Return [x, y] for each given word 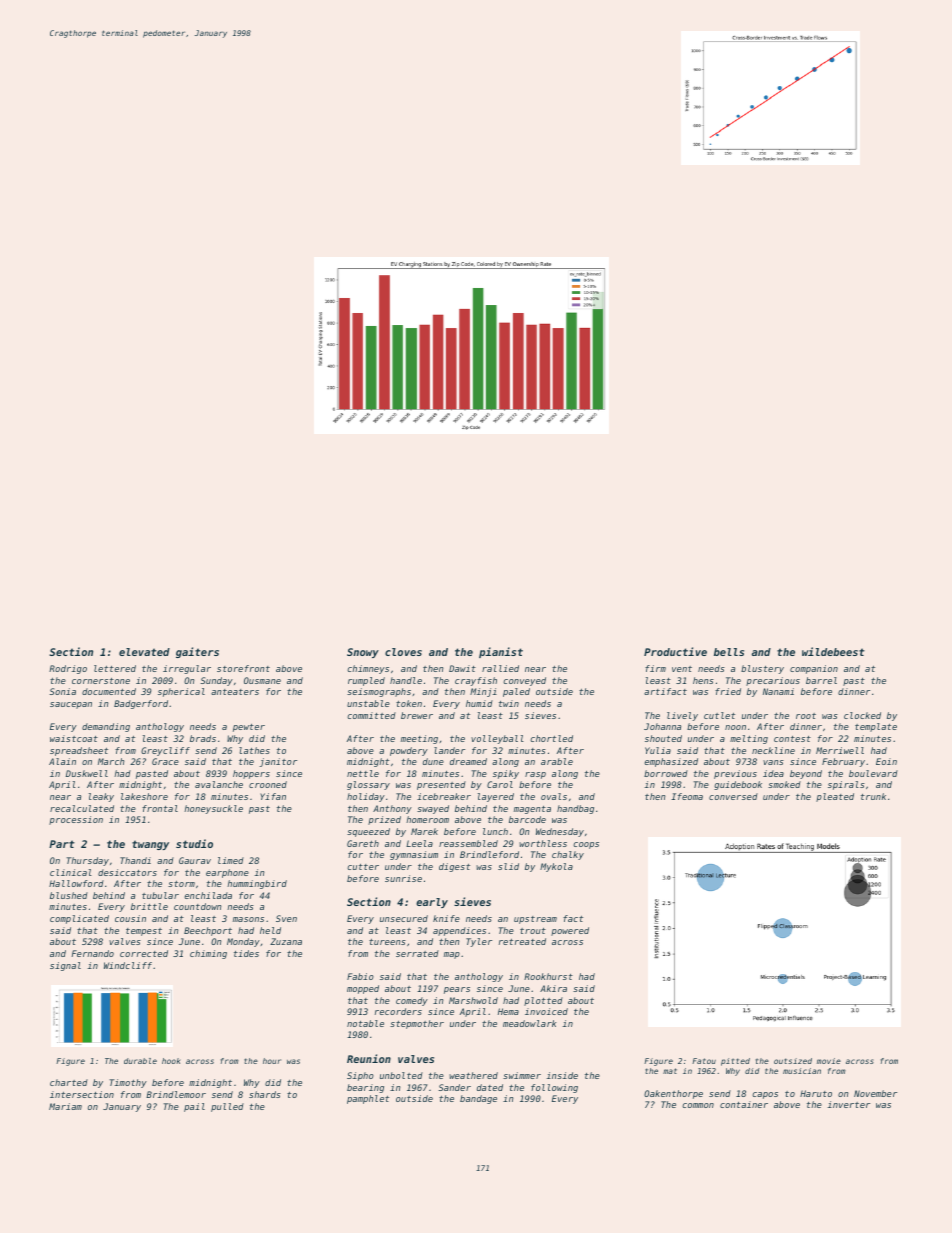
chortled [551, 738]
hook [171, 1061]
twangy [150, 845]
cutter [363, 867]
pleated [835, 797]
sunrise [403, 878]
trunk [873, 796]
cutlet [719, 715]
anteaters [235, 692]
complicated [79, 919]
